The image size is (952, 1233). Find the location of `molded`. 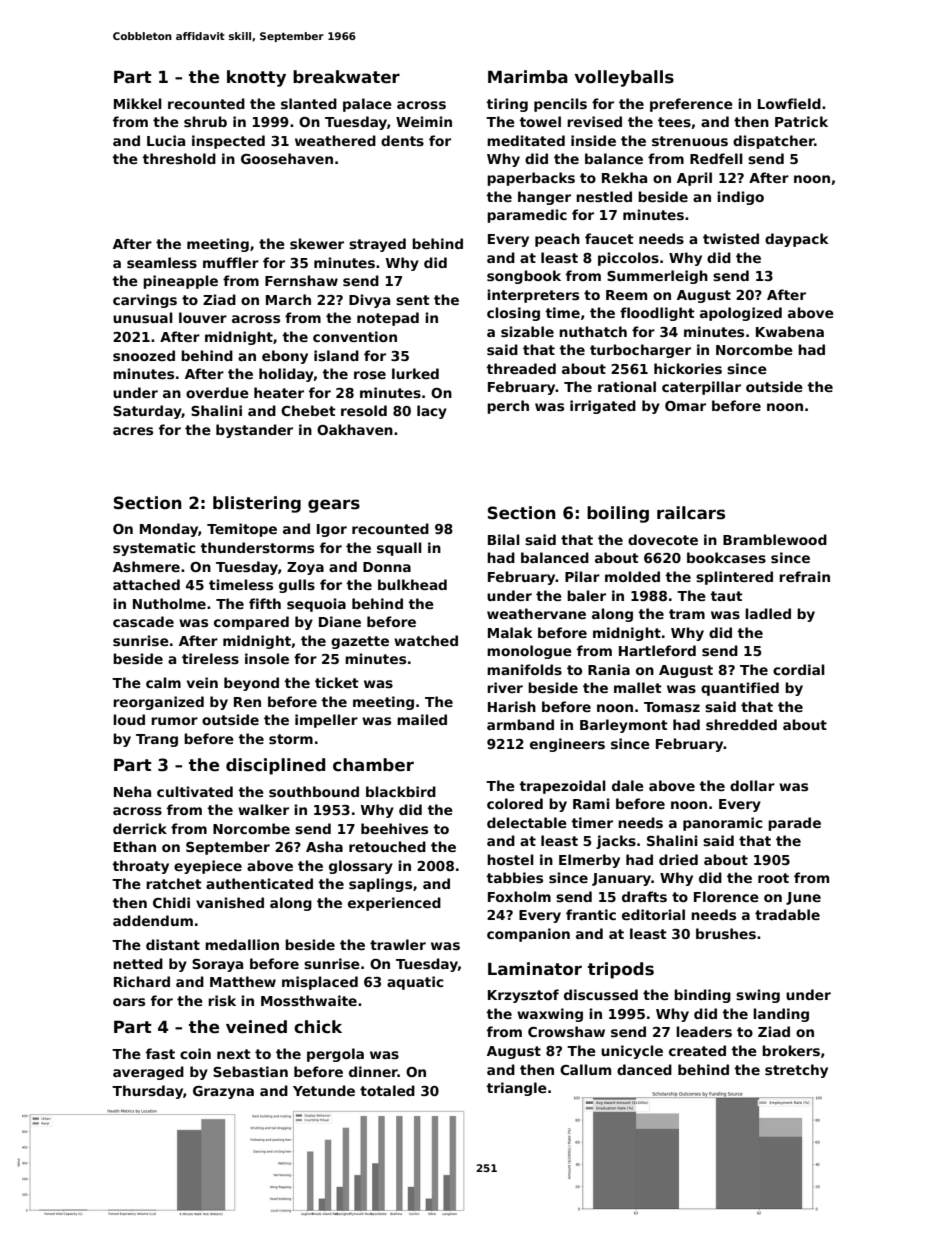

molded is located at coordinates (632, 576).
